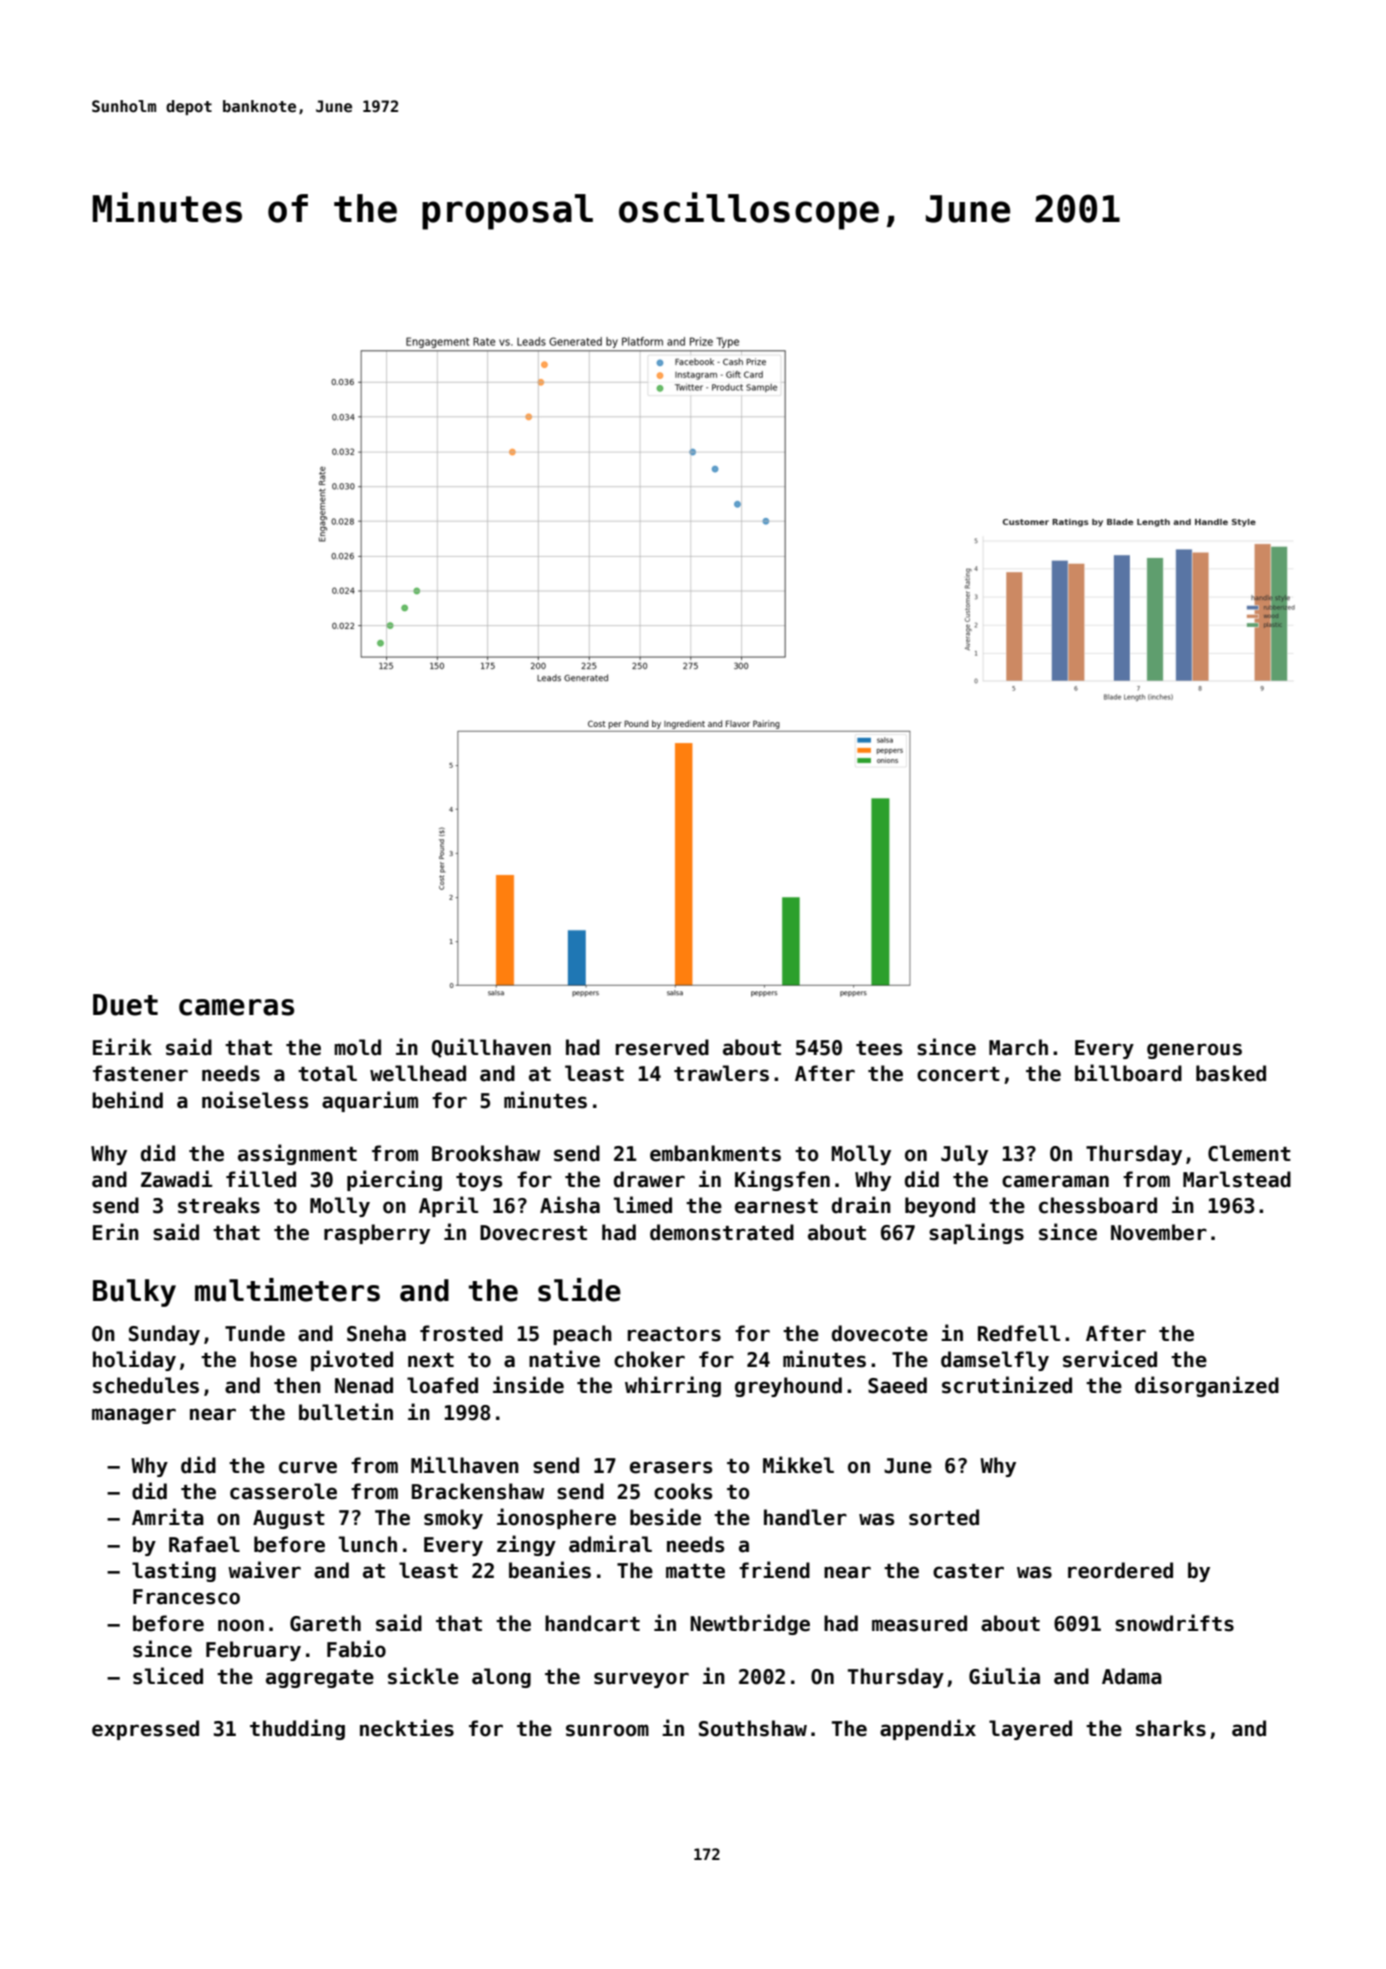  Describe the element at coordinates (145, 1730) in the screenshot. I see `expressed` at that location.
